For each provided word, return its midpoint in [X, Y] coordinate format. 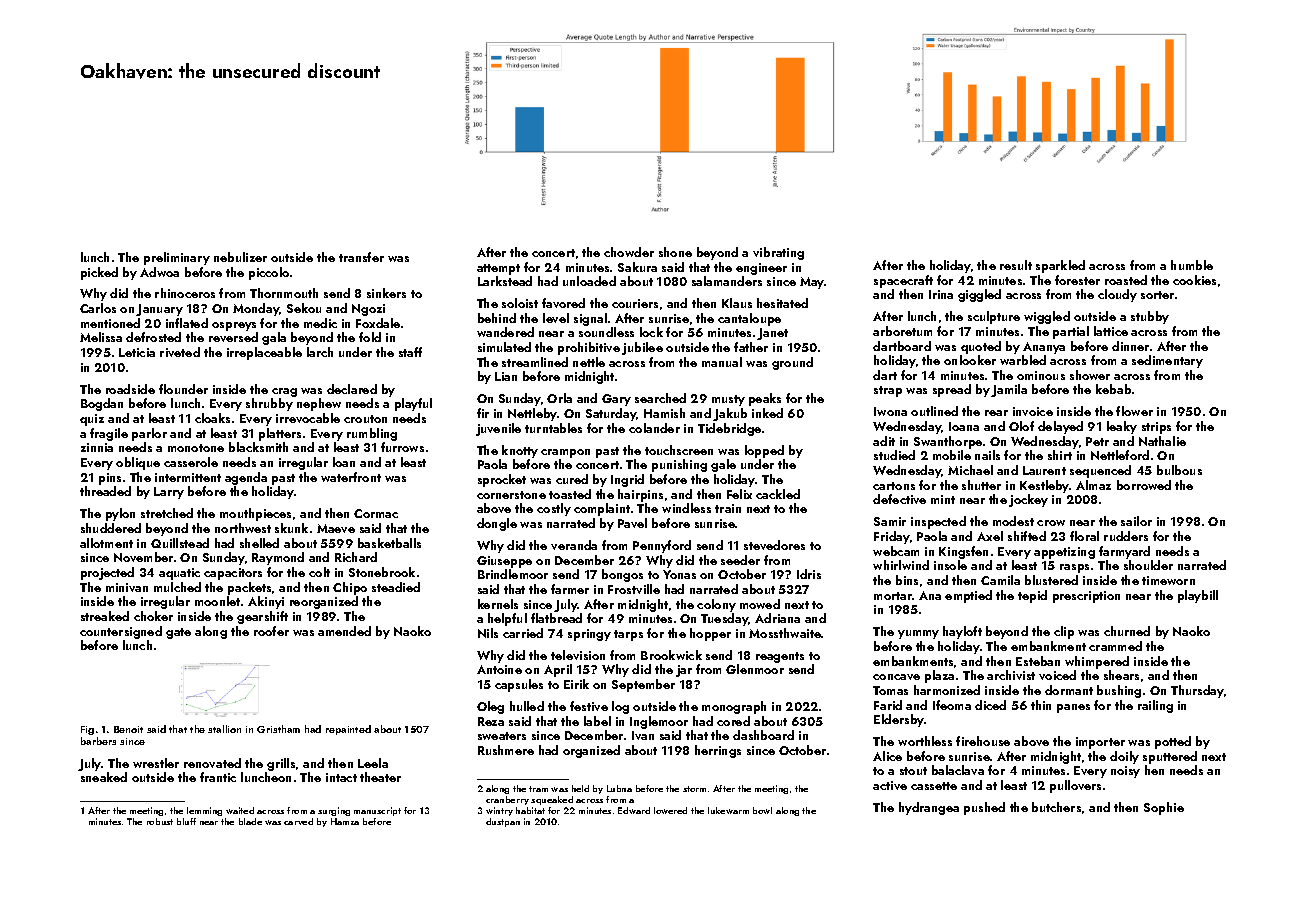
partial [1071, 332]
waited [240, 810]
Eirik [576, 684]
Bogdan [102, 404]
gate [178, 633]
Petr [1097, 441]
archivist [1011, 675]
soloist [520, 303]
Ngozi [368, 310]
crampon [565, 453]
